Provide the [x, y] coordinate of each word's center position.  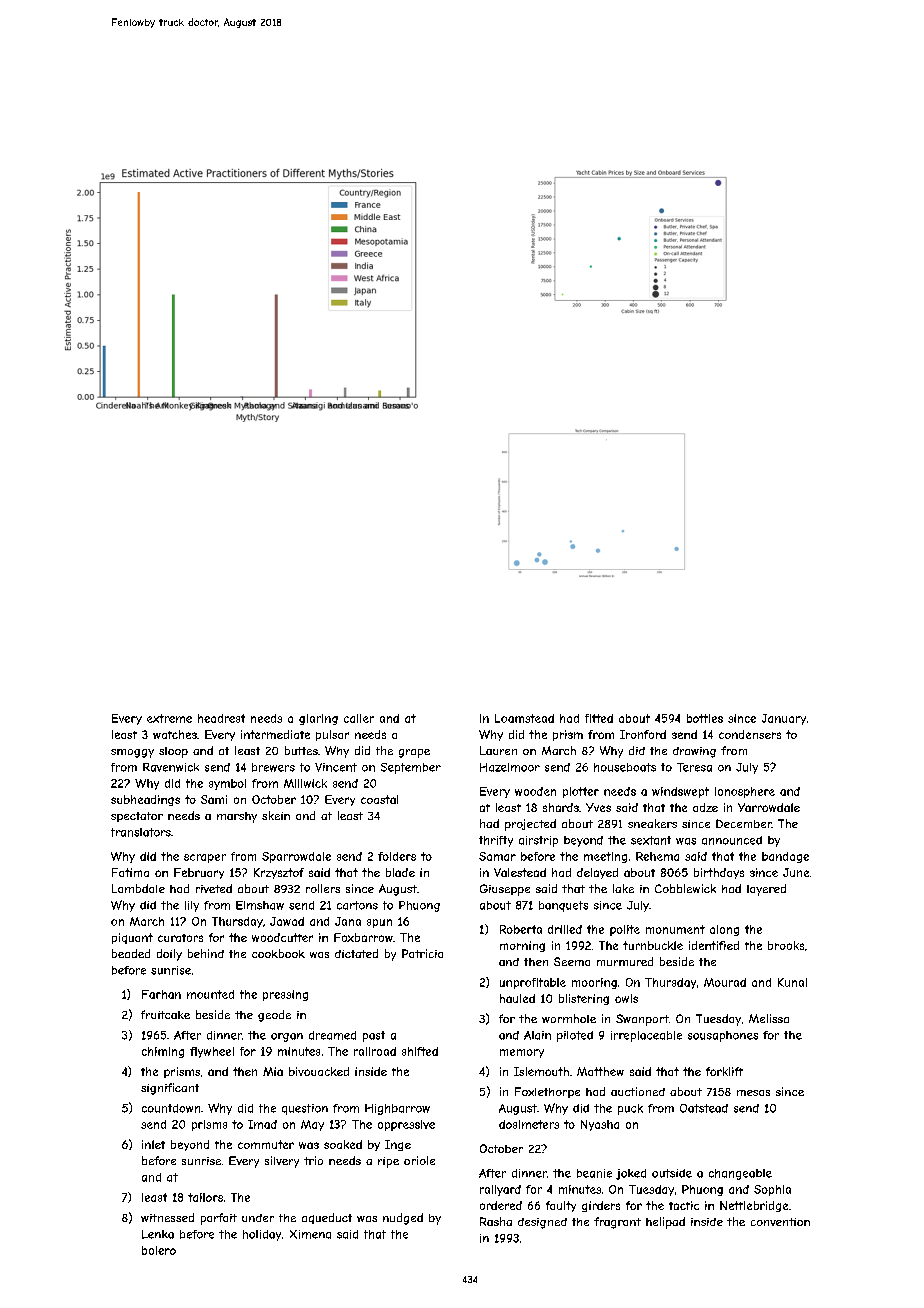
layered [766, 890]
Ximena [310, 1234]
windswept [680, 792]
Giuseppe [505, 890]
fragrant [617, 1223]
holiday [262, 1235]
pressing [285, 995]
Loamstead [524, 718]
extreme [169, 718]
